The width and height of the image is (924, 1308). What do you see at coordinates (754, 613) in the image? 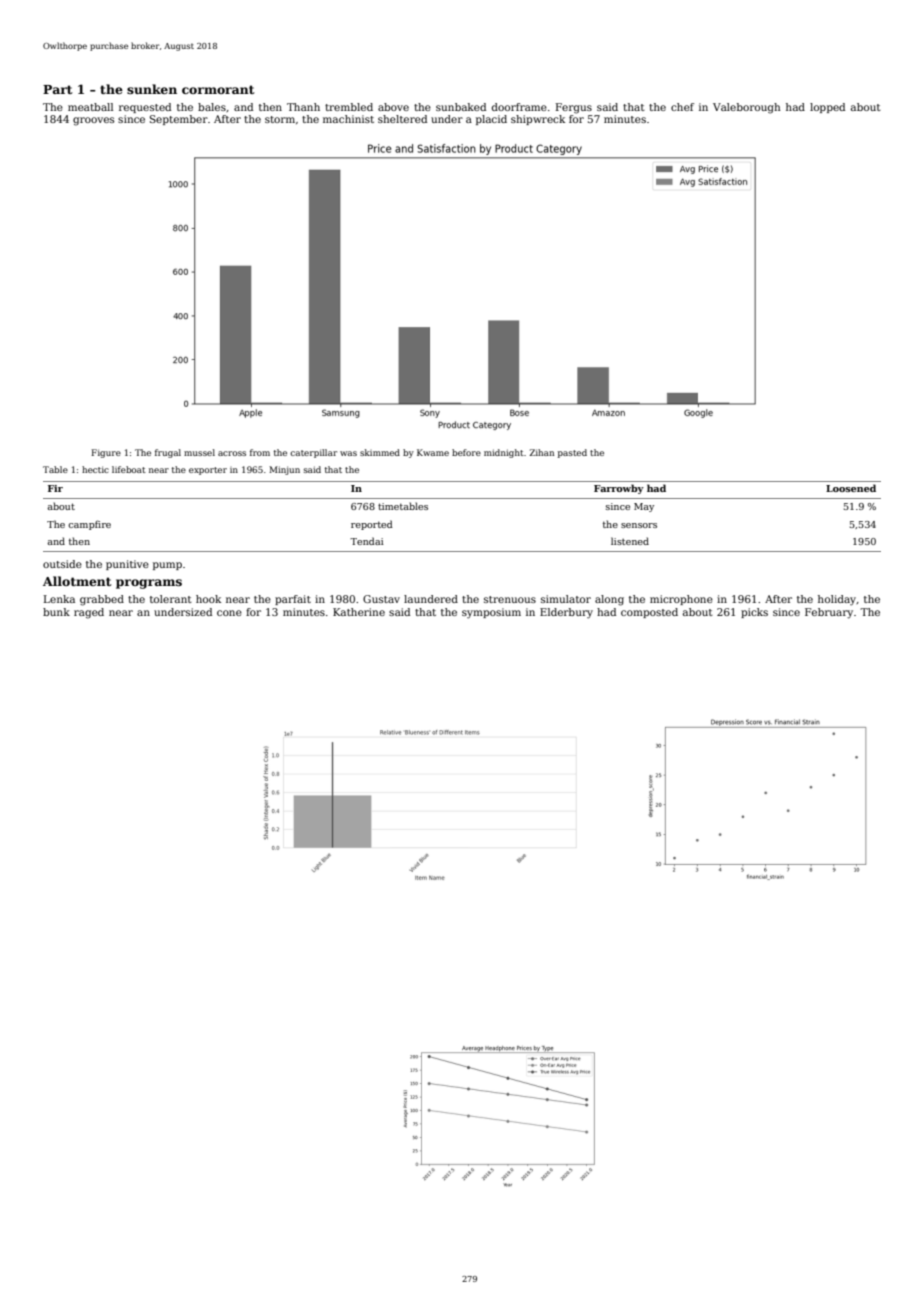
I see `picks` at bounding box center [754, 613].
